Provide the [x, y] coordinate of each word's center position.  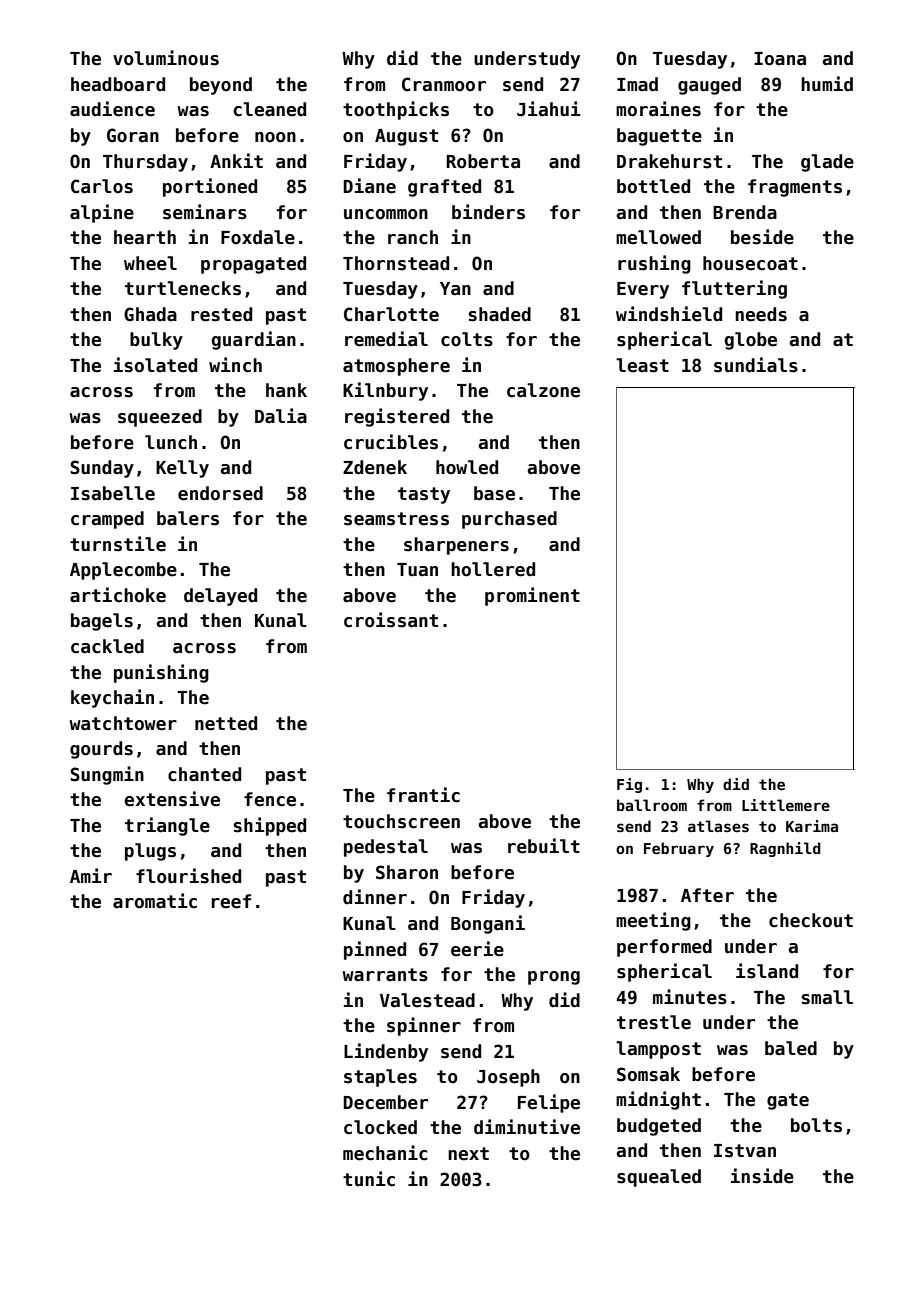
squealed [659, 1178]
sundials [756, 365]
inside [762, 1176]
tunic [369, 1179]
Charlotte [391, 314]
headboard [118, 84]
